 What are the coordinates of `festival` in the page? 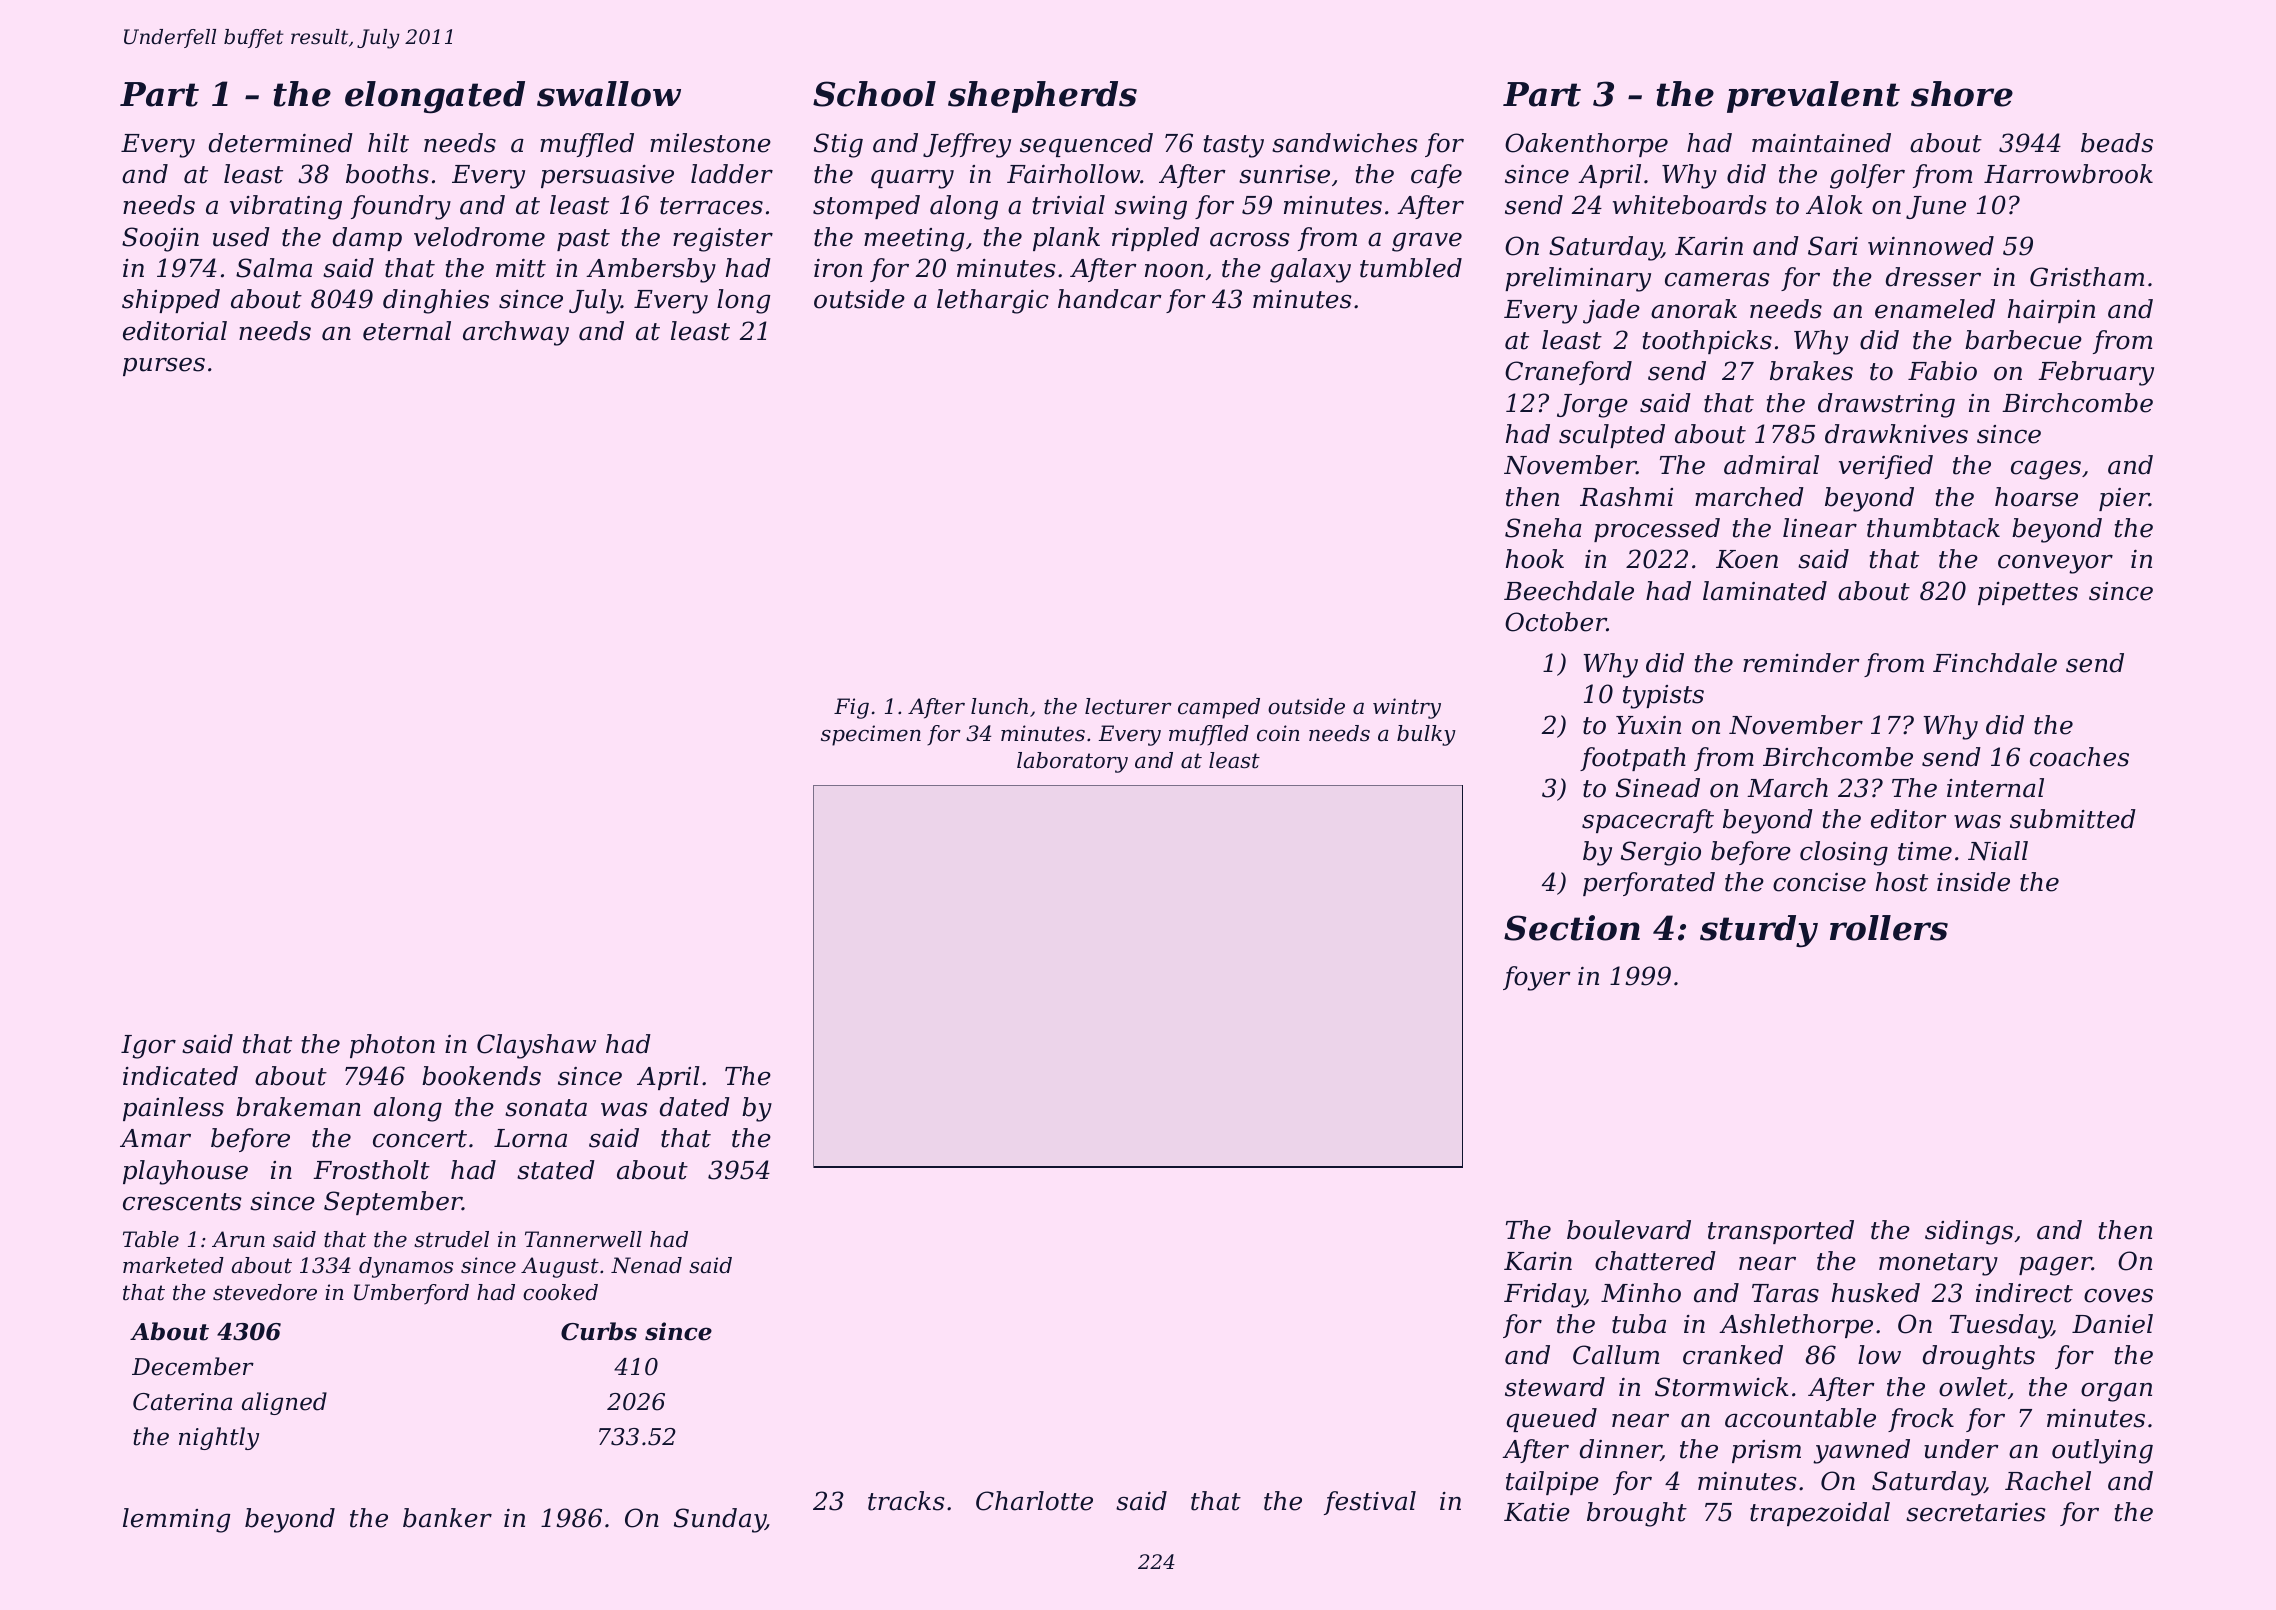 It's located at (1370, 1503).
